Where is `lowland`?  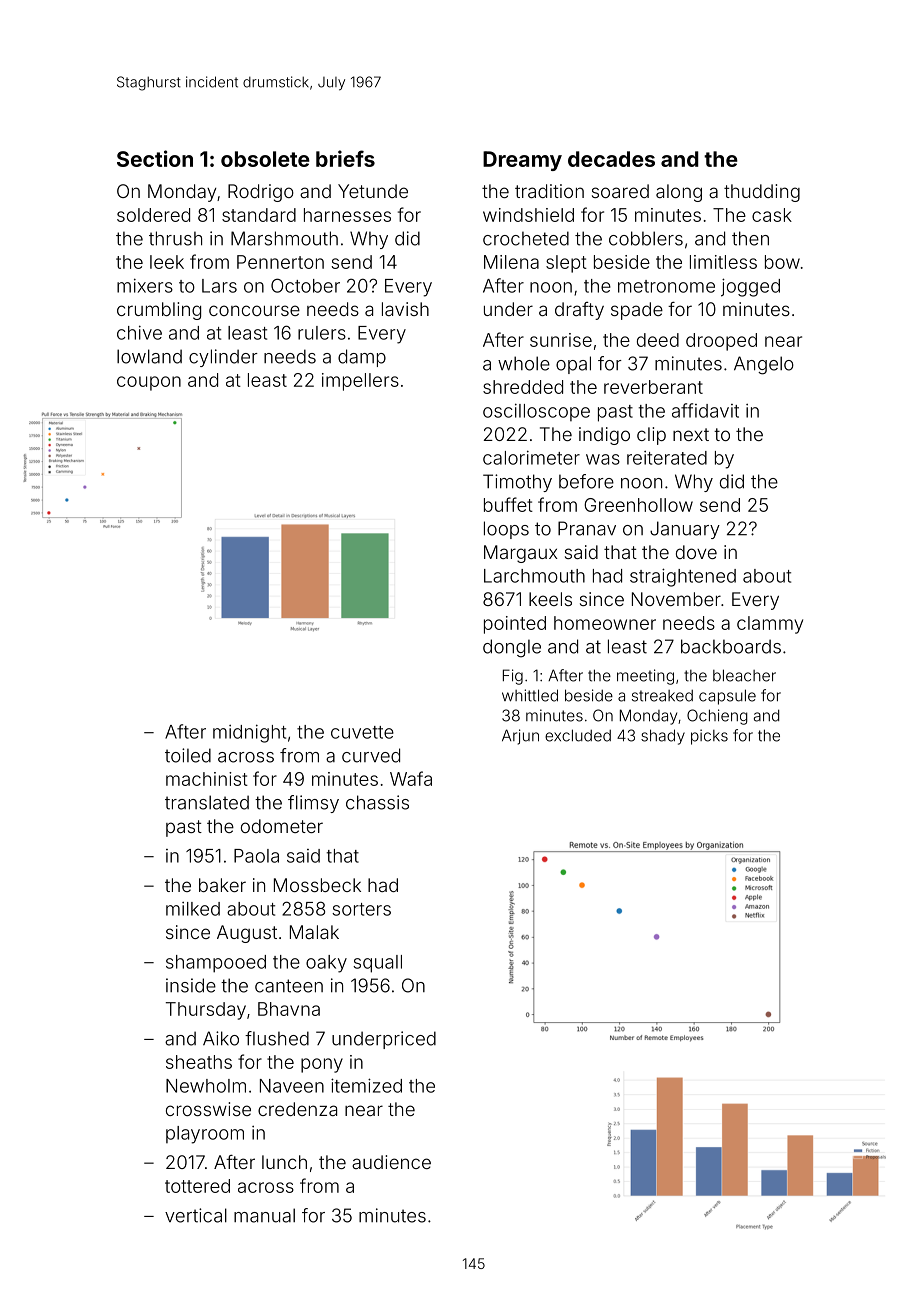
lowland is located at coordinates (149, 356).
